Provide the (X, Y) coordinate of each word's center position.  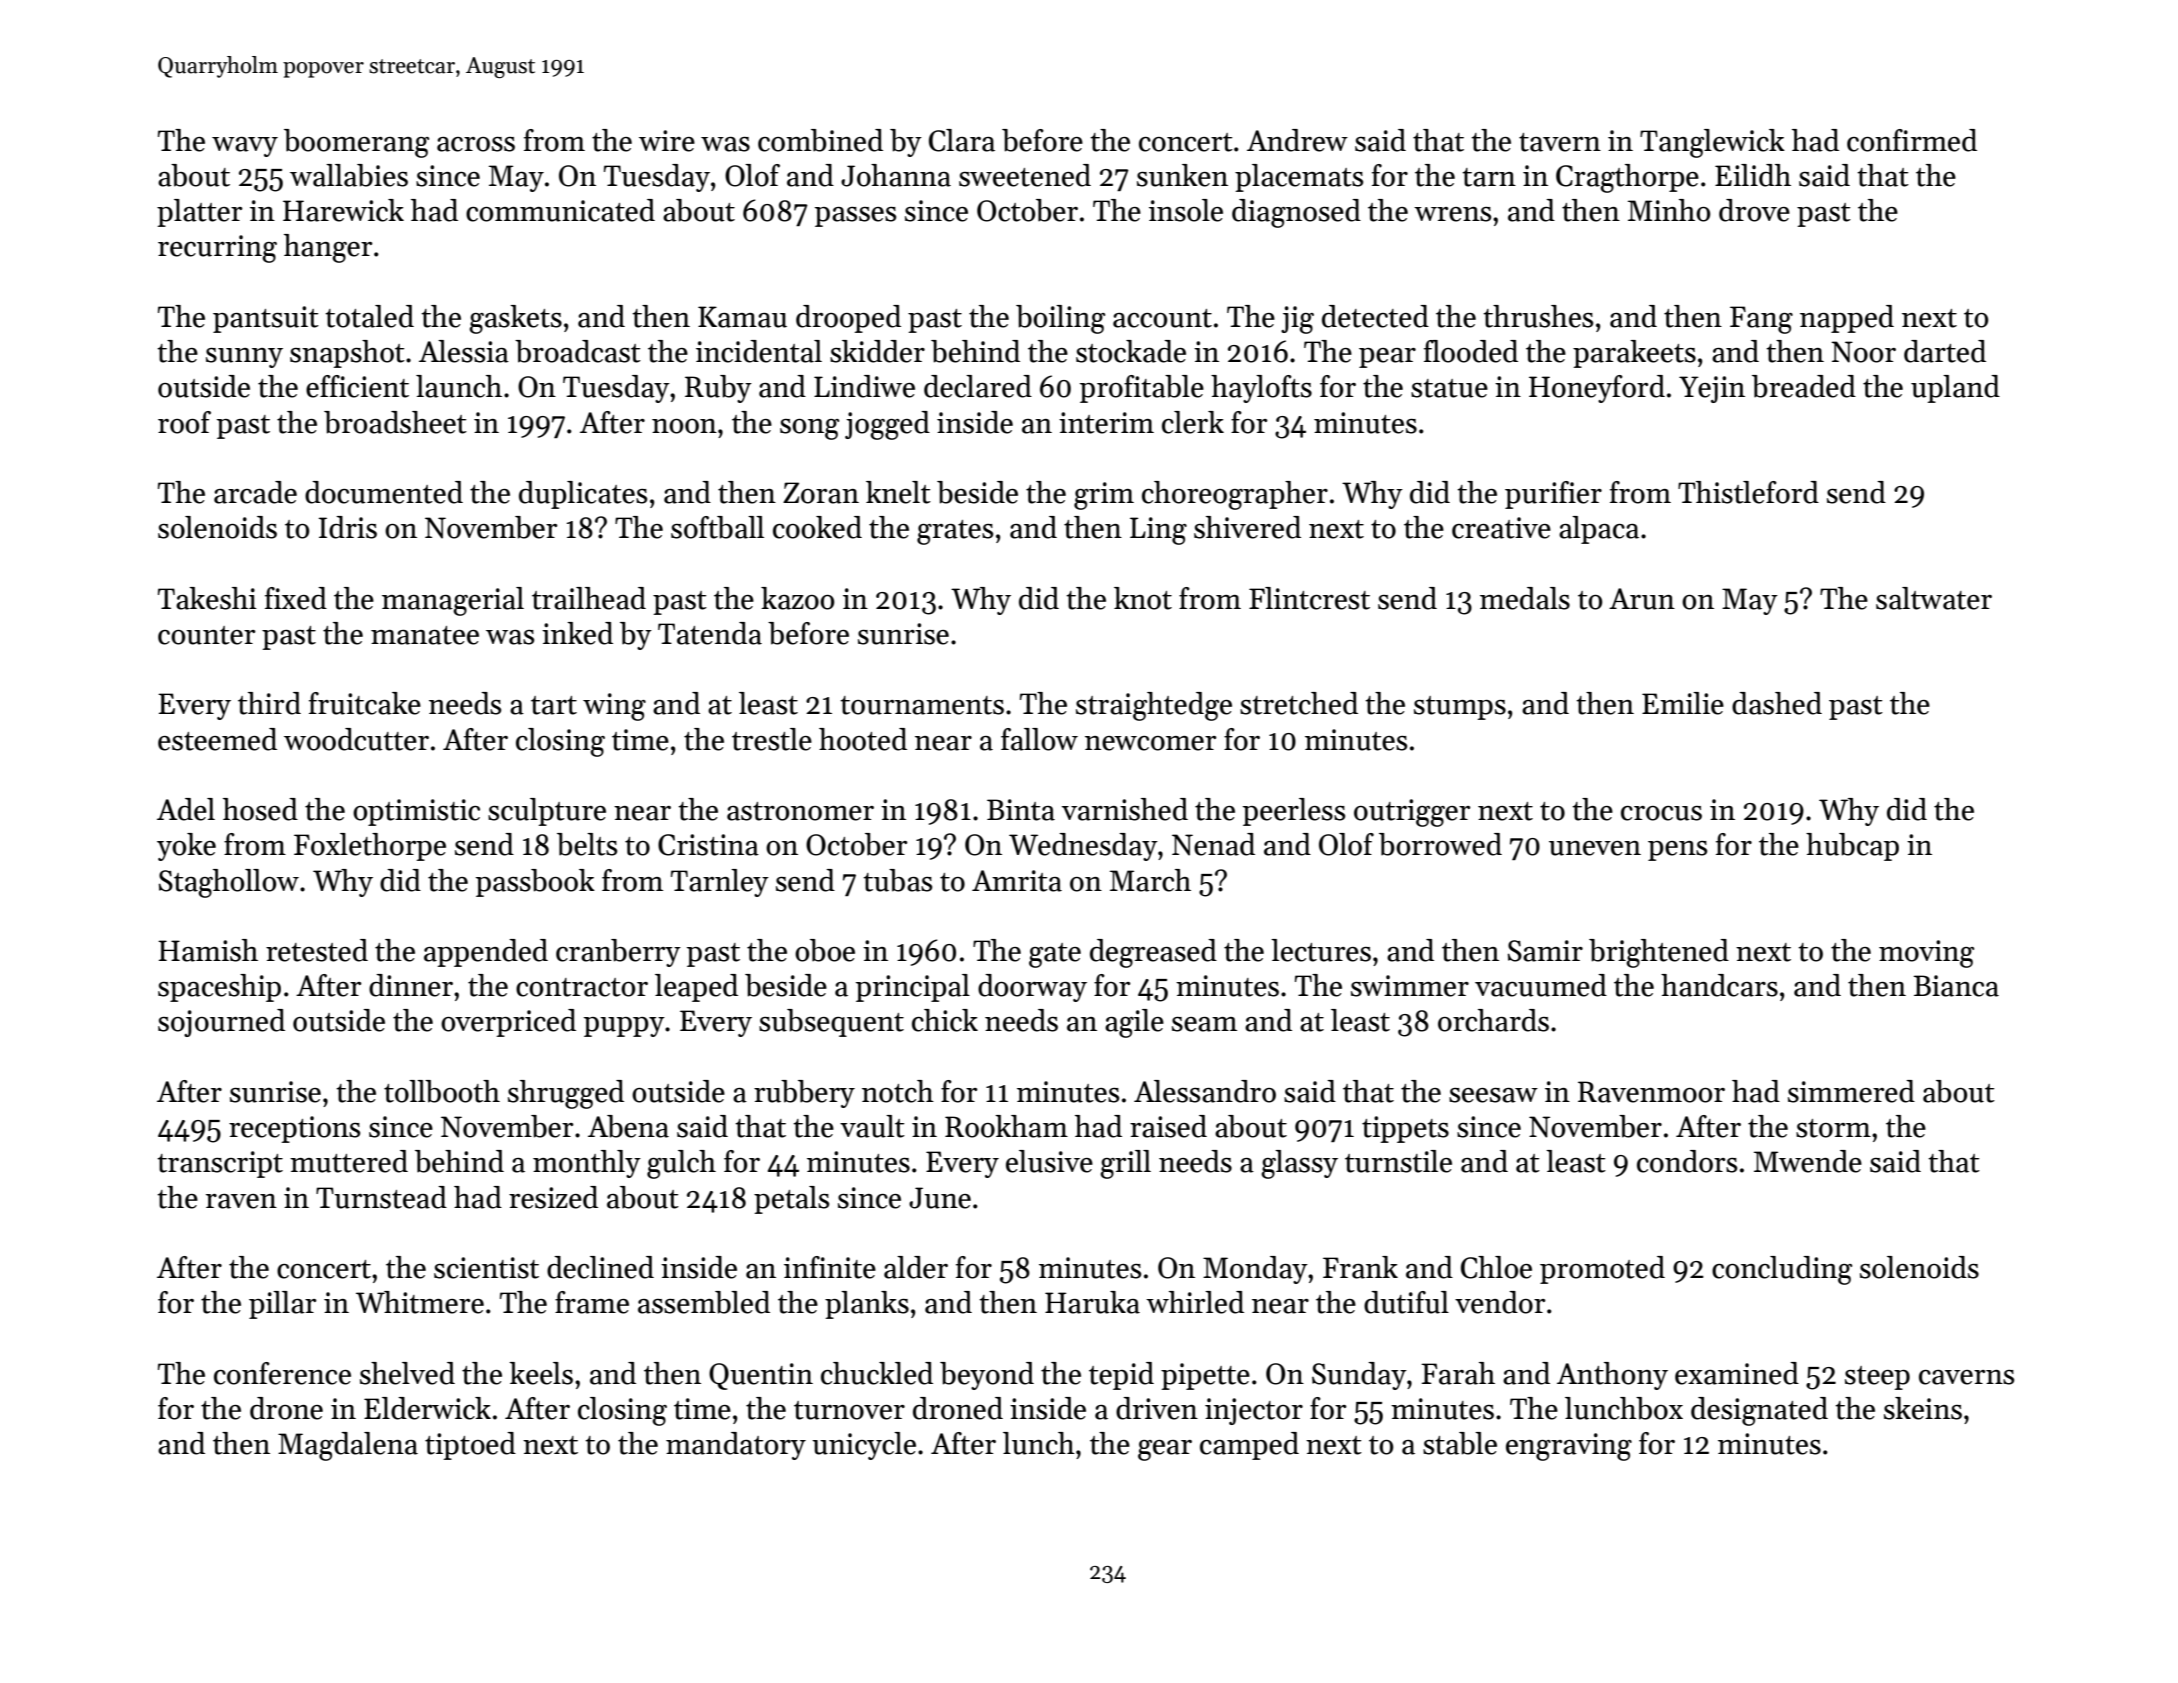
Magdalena (348, 1446)
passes (855, 217)
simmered (1851, 1091)
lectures (1321, 950)
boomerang (356, 143)
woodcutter (356, 739)
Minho (1669, 210)
